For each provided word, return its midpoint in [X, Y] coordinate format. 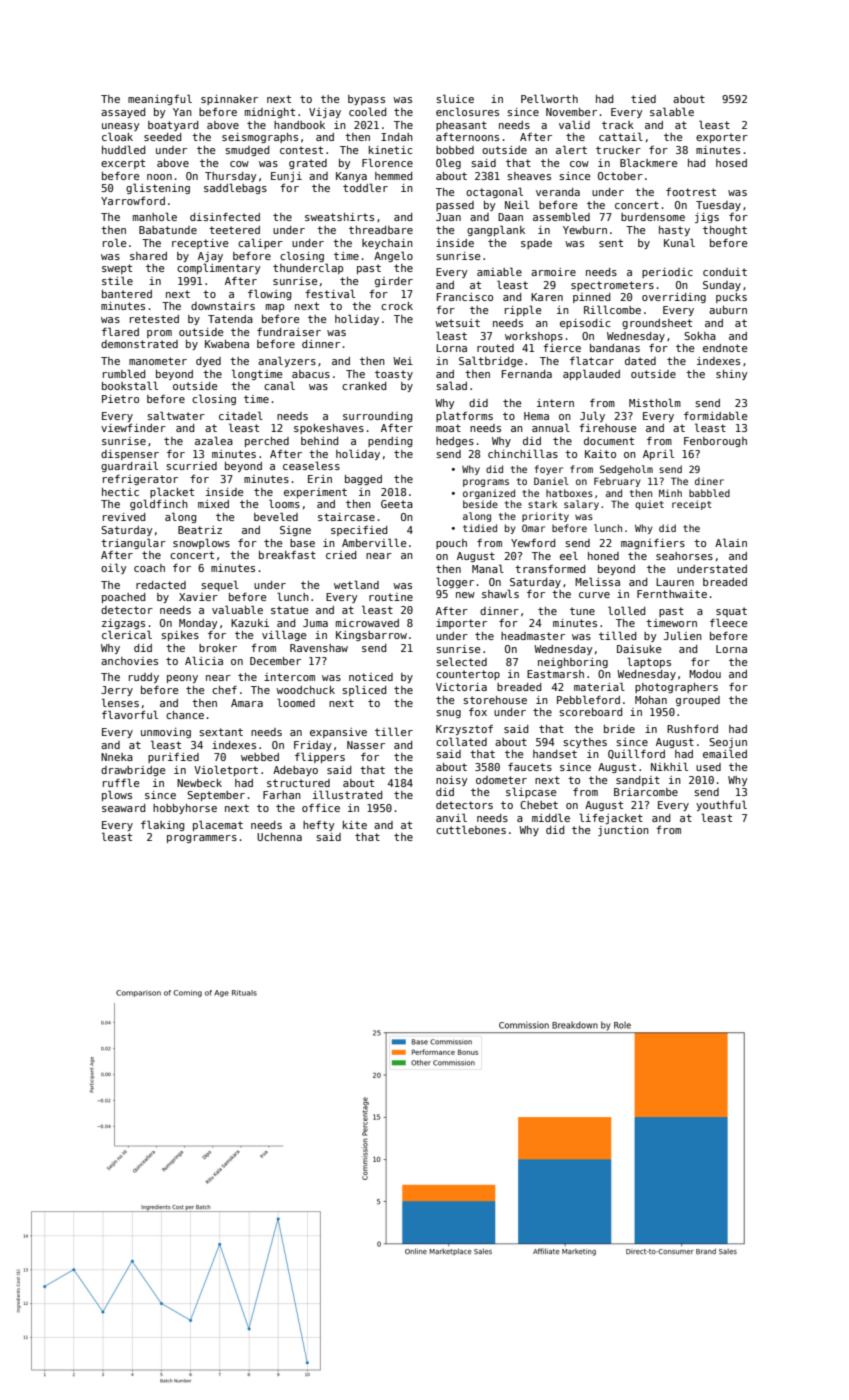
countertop [468, 675]
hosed [731, 163]
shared [148, 256]
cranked [364, 386]
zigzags [123, 624]
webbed [260, 757]
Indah [397, 137]
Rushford [692, 729]
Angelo [393, 256]
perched [267, 442]
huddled [123, 149]
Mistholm [655, 402]
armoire [553, 272]
